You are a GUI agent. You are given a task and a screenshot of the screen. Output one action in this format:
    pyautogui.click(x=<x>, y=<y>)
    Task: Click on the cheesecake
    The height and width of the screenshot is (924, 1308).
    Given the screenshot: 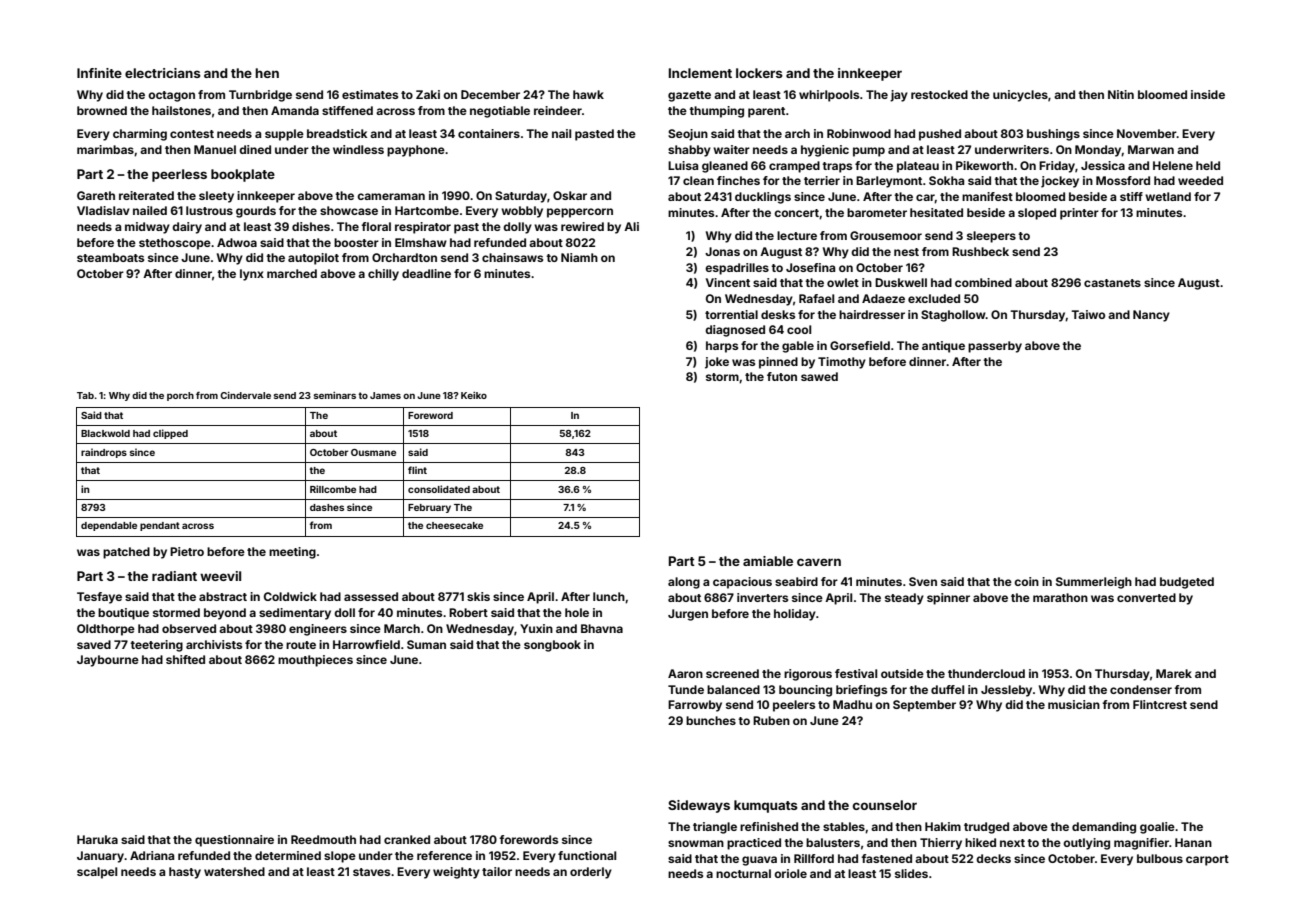 What is the action you would take?
    pyautogui.click(x=454, y=525)
